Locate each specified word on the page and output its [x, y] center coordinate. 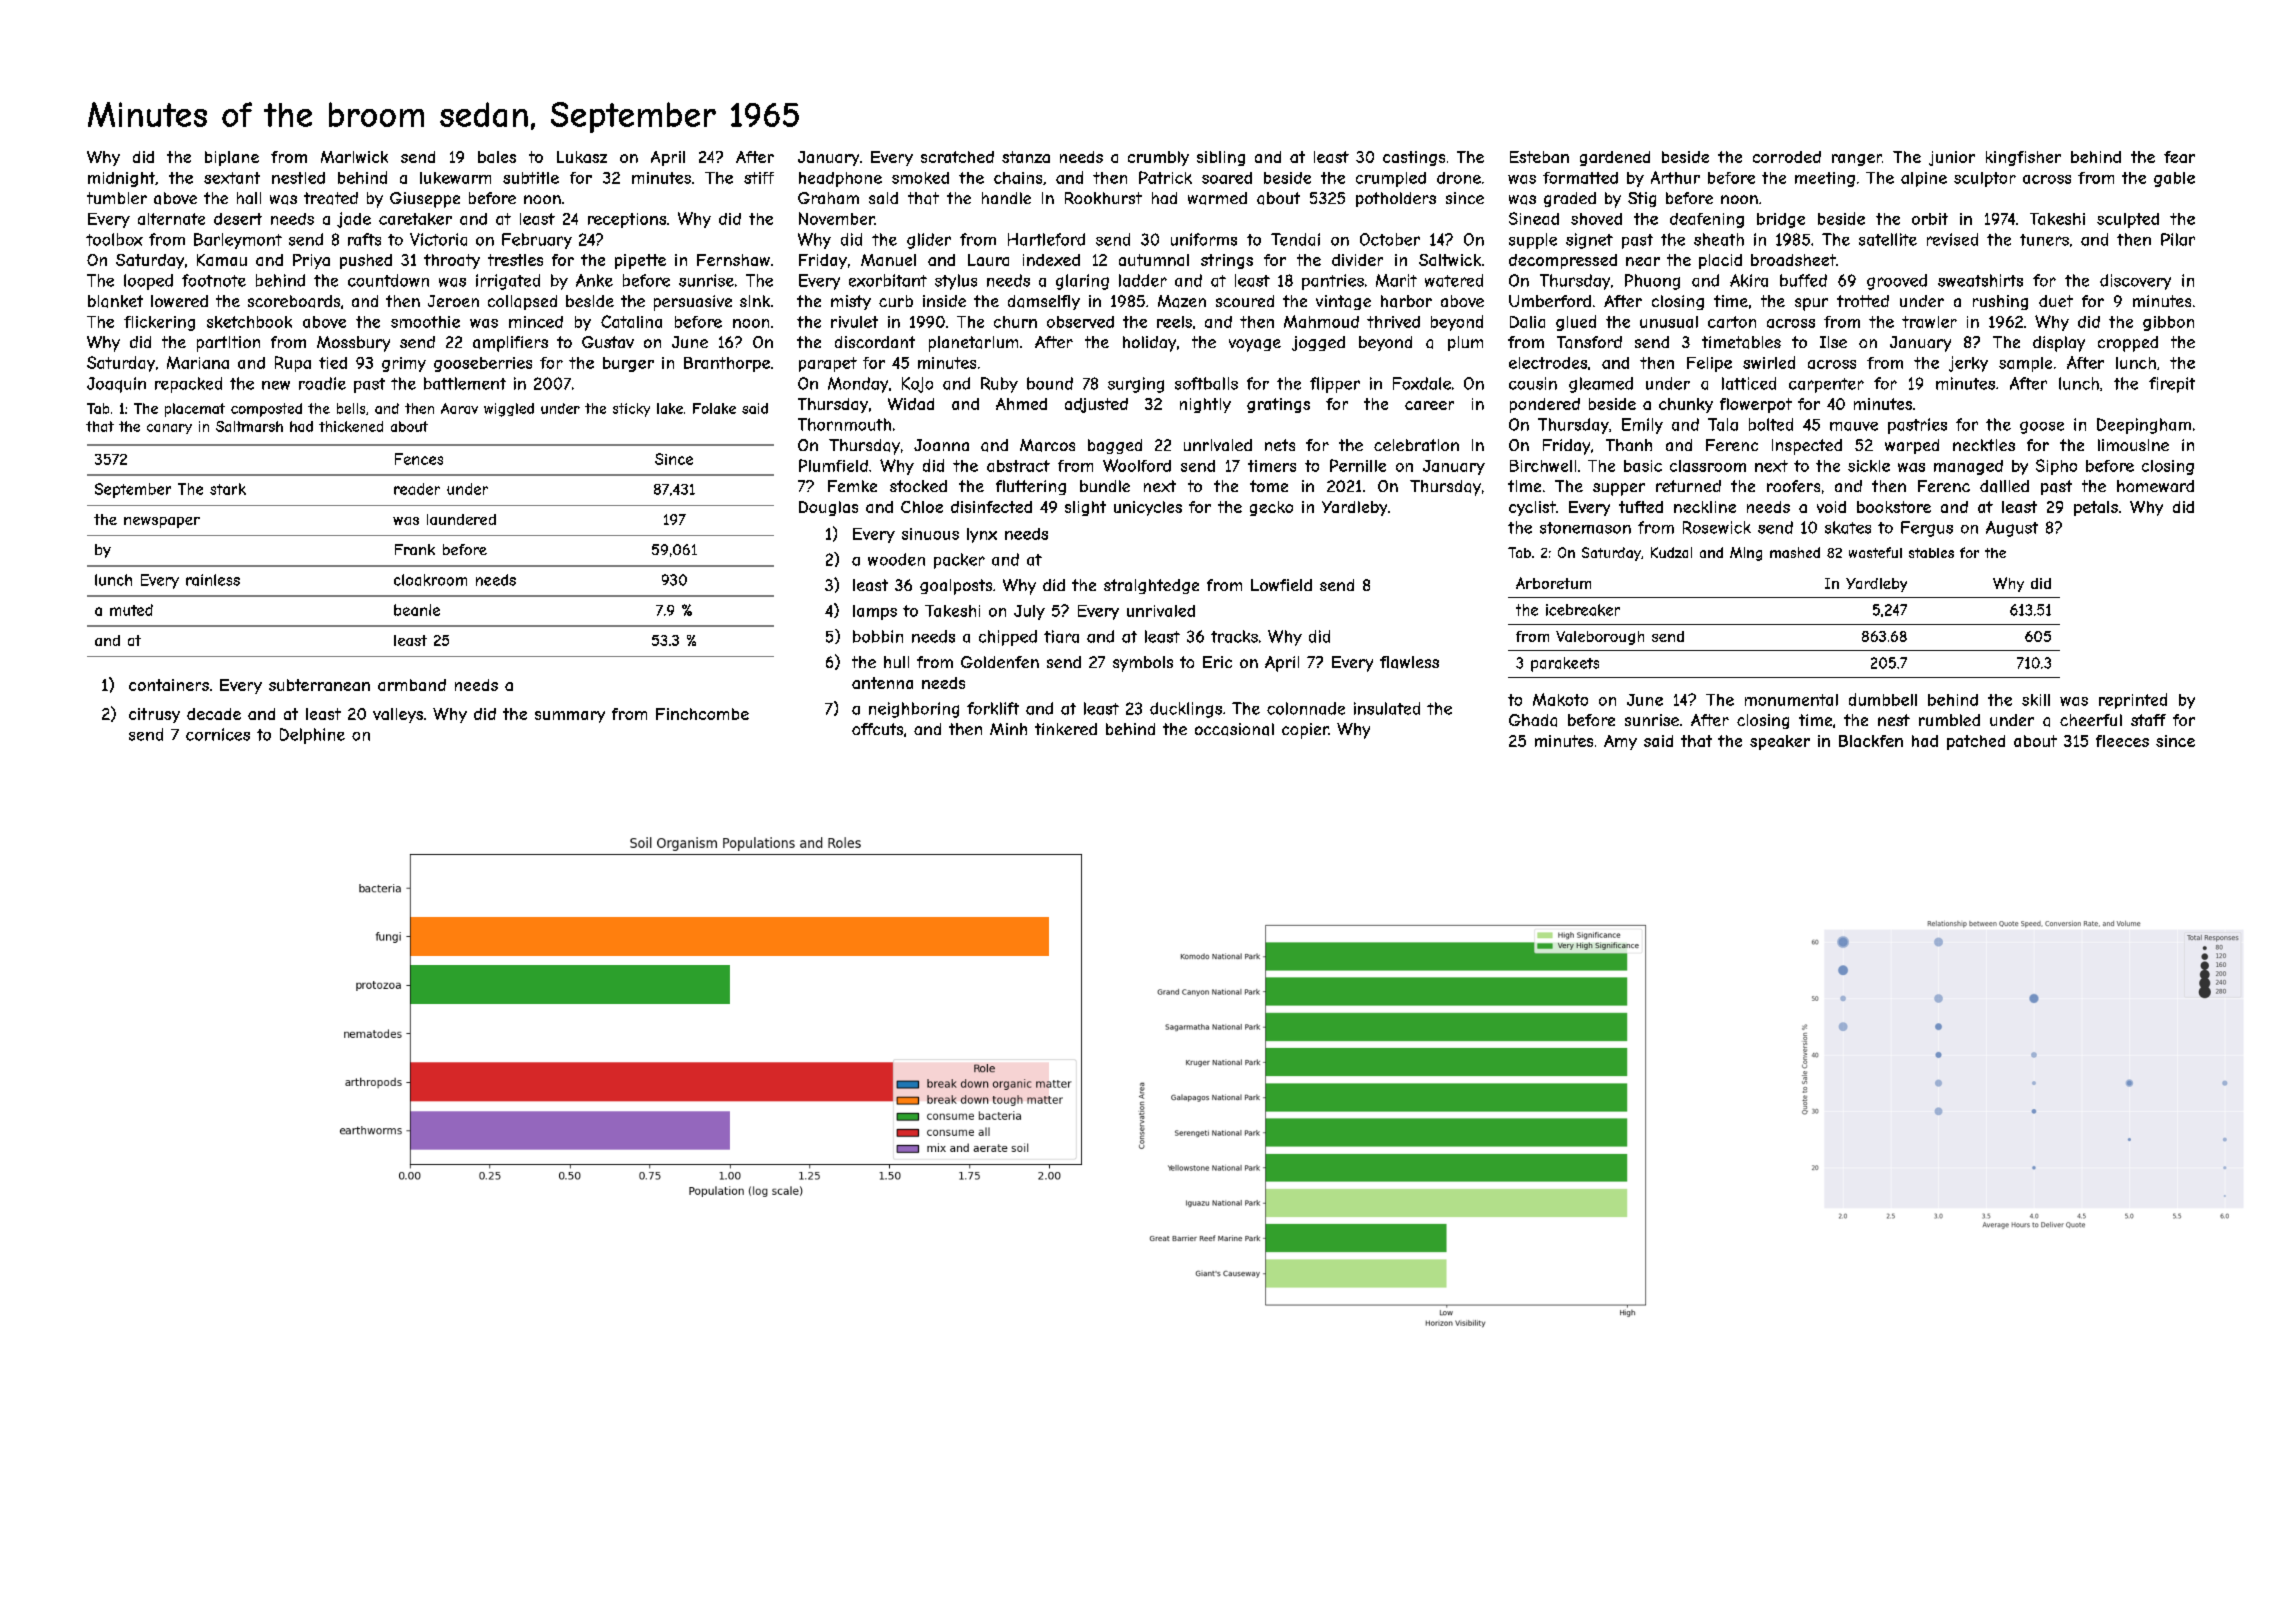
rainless [213, 580]
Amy [1620, 742]
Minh [1008, 729]
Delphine [312, 736]
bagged [1115, 446]
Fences [419, 459]
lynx [982, 535]
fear [2179, 157]
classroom [1708, 466]
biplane [232, 158]
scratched [957, 157]
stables [1931, 553]
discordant [875, 342]
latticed [1749, 383]
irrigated [508, 282]
